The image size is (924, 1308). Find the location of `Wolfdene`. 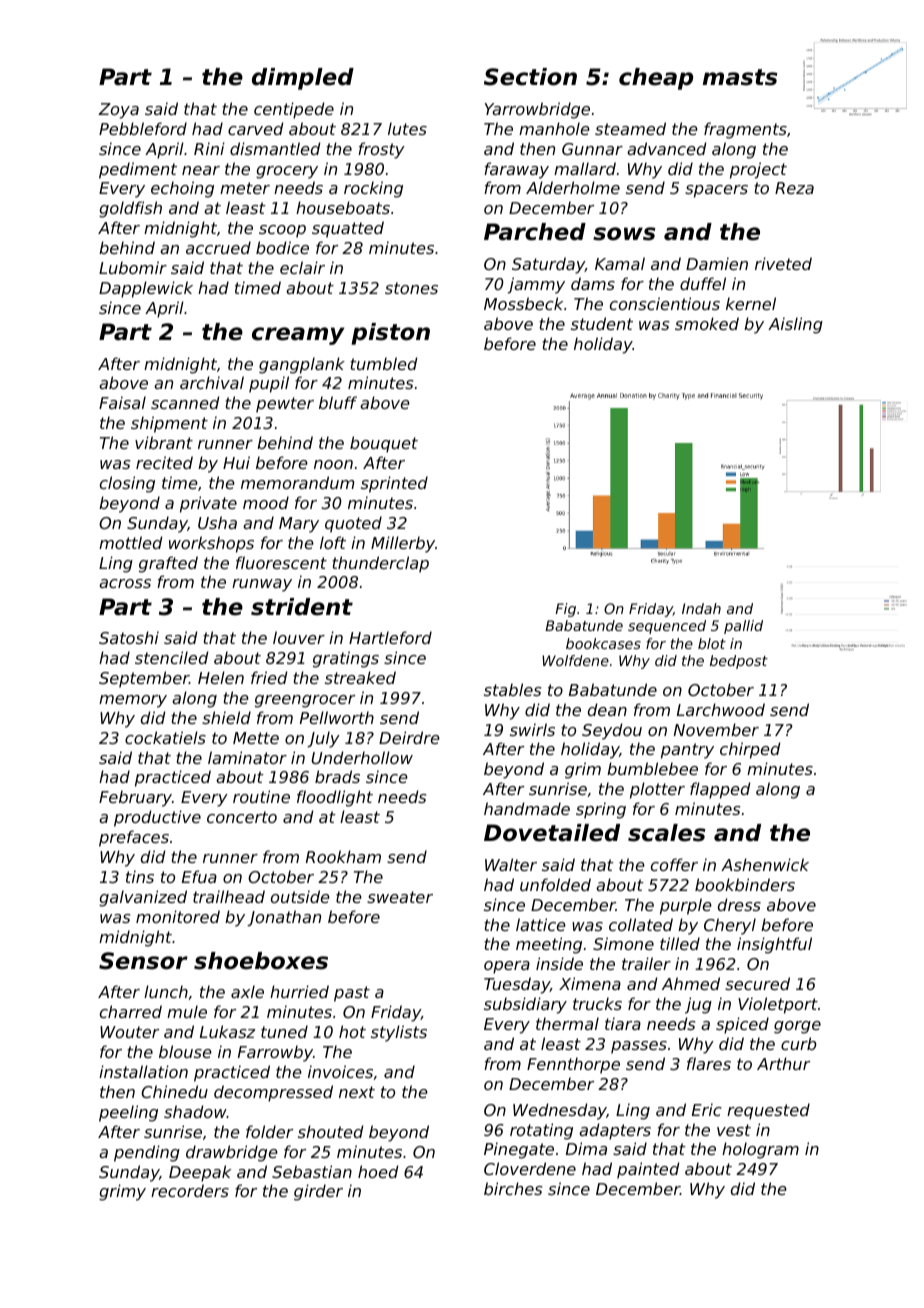

Wolfdene is located at coordinates (575, 660).
